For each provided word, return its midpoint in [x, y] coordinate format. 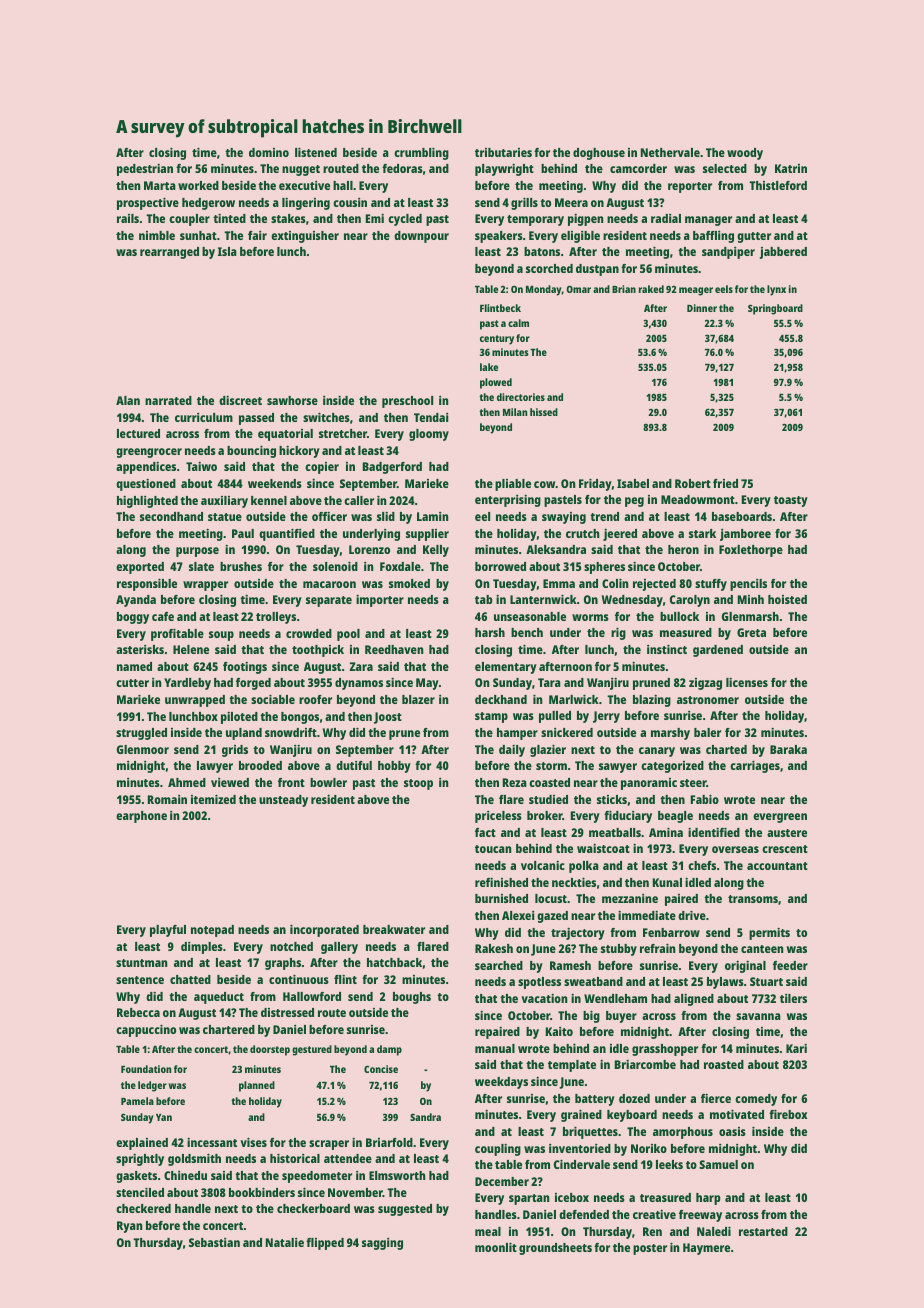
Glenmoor [143, 749]
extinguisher [305, 237]
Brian [624, 289]
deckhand [501, 699]
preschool [407, 402]
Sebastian [214, 1242]
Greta [751, 632]
